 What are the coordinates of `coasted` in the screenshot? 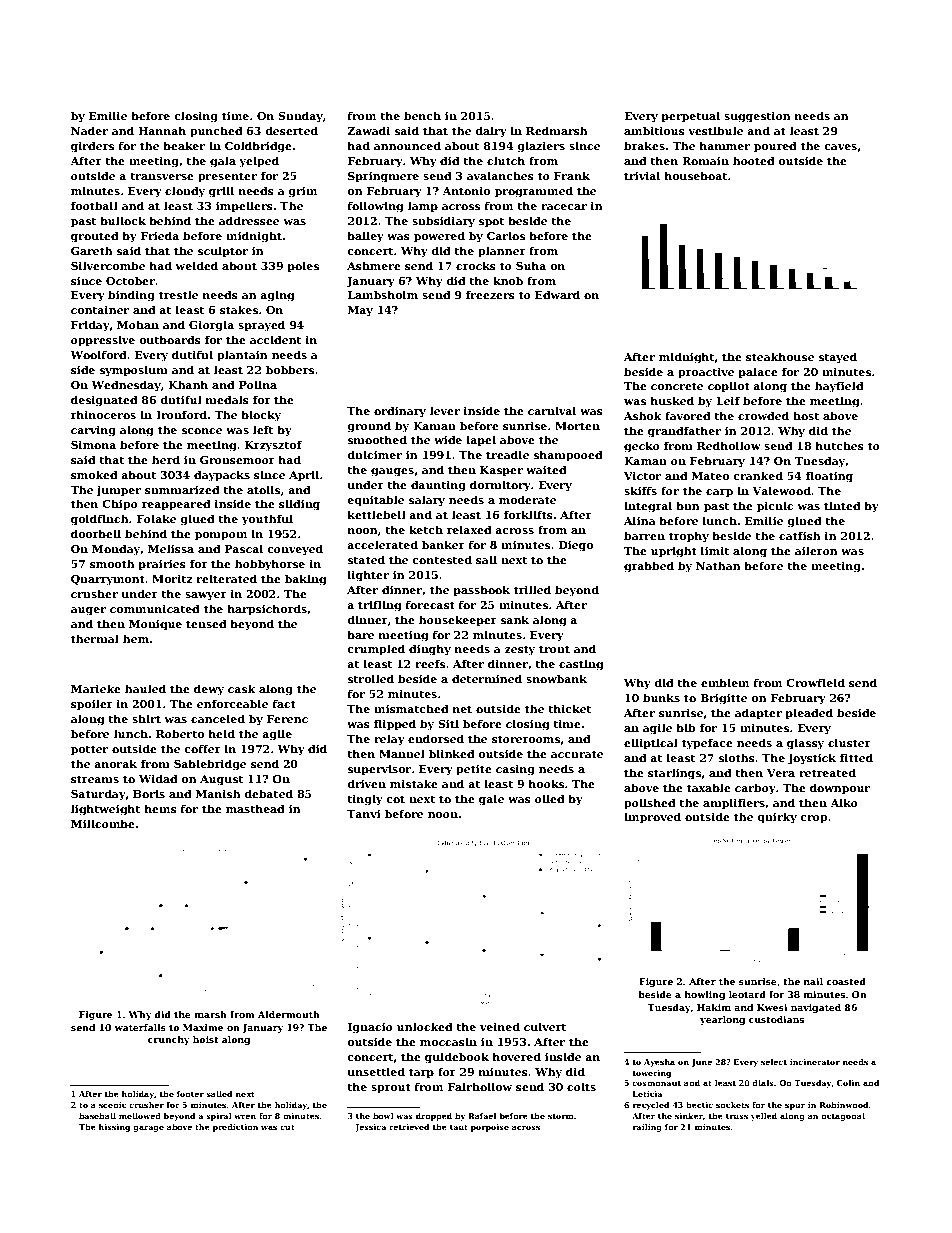 It's located at (846, 981).
